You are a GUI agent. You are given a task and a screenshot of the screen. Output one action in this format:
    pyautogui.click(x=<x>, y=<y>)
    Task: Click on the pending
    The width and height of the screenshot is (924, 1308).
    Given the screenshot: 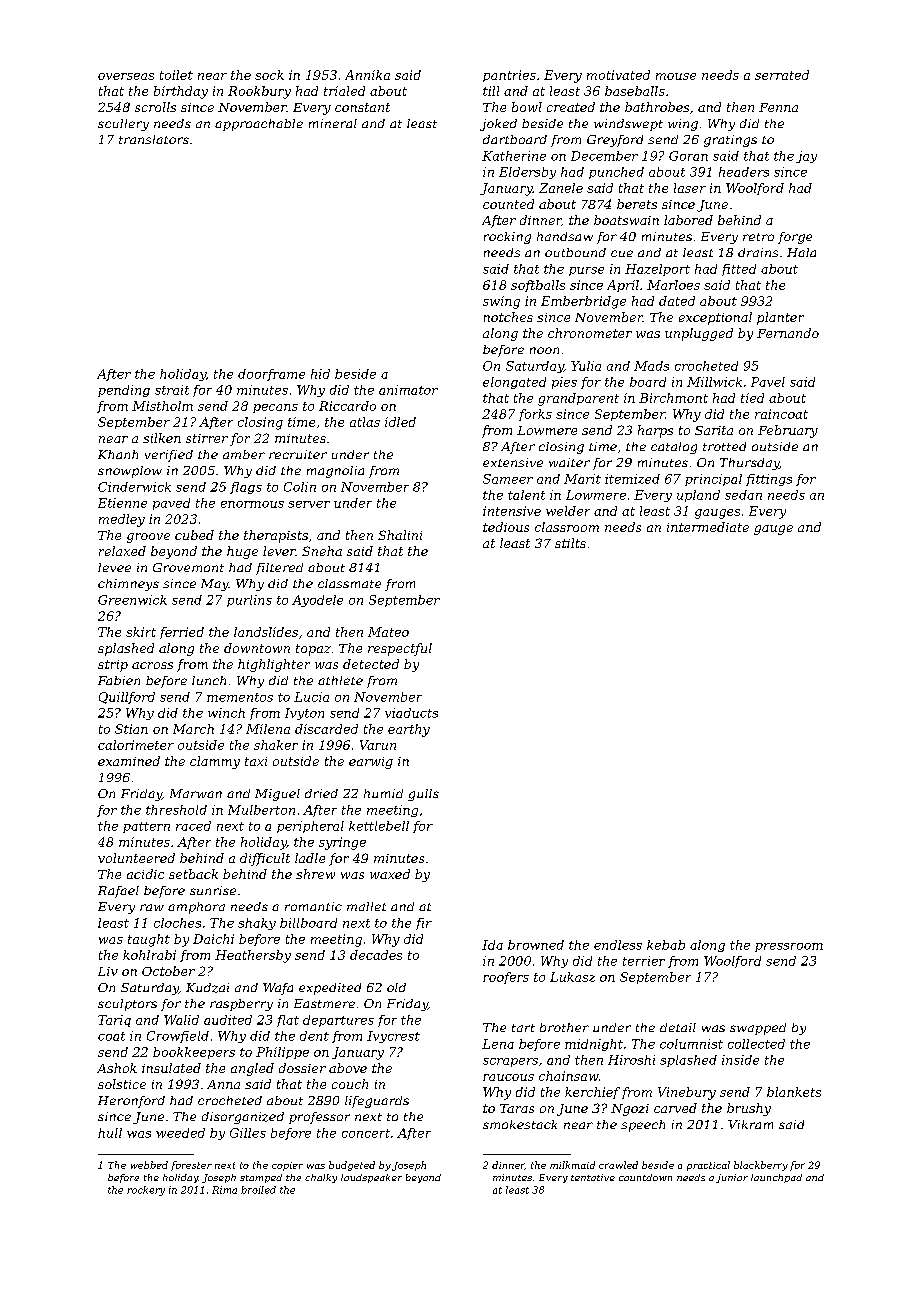 What is the action you would take?
    pyautogui.click(x=124, y=391)
